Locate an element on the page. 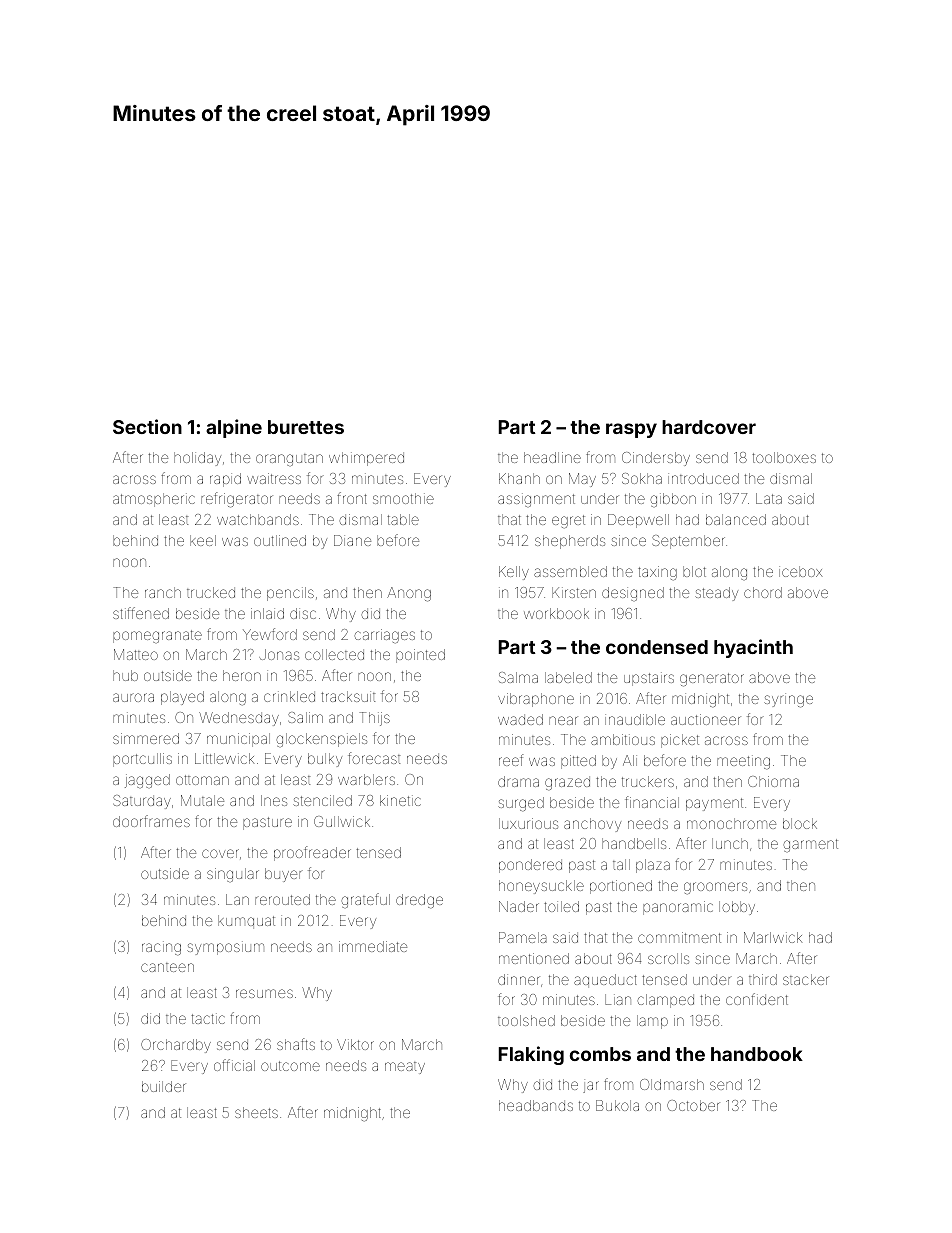 The height and width of the document is (1233, 952). lunch is located at coordinates (730, 843).
